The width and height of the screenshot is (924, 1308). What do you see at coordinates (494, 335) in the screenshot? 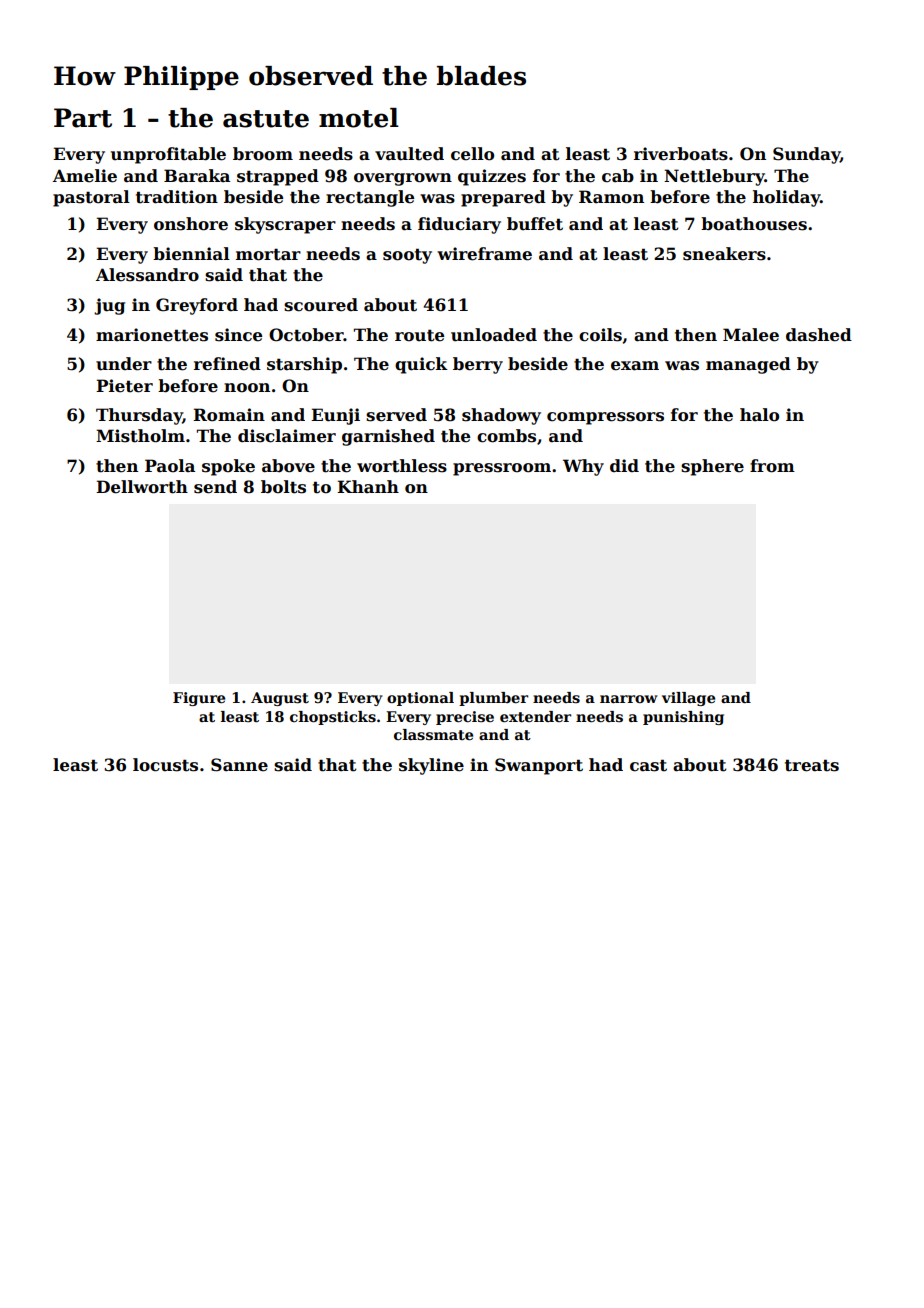
I see `unloaded` at bounding box center [494, 335].
